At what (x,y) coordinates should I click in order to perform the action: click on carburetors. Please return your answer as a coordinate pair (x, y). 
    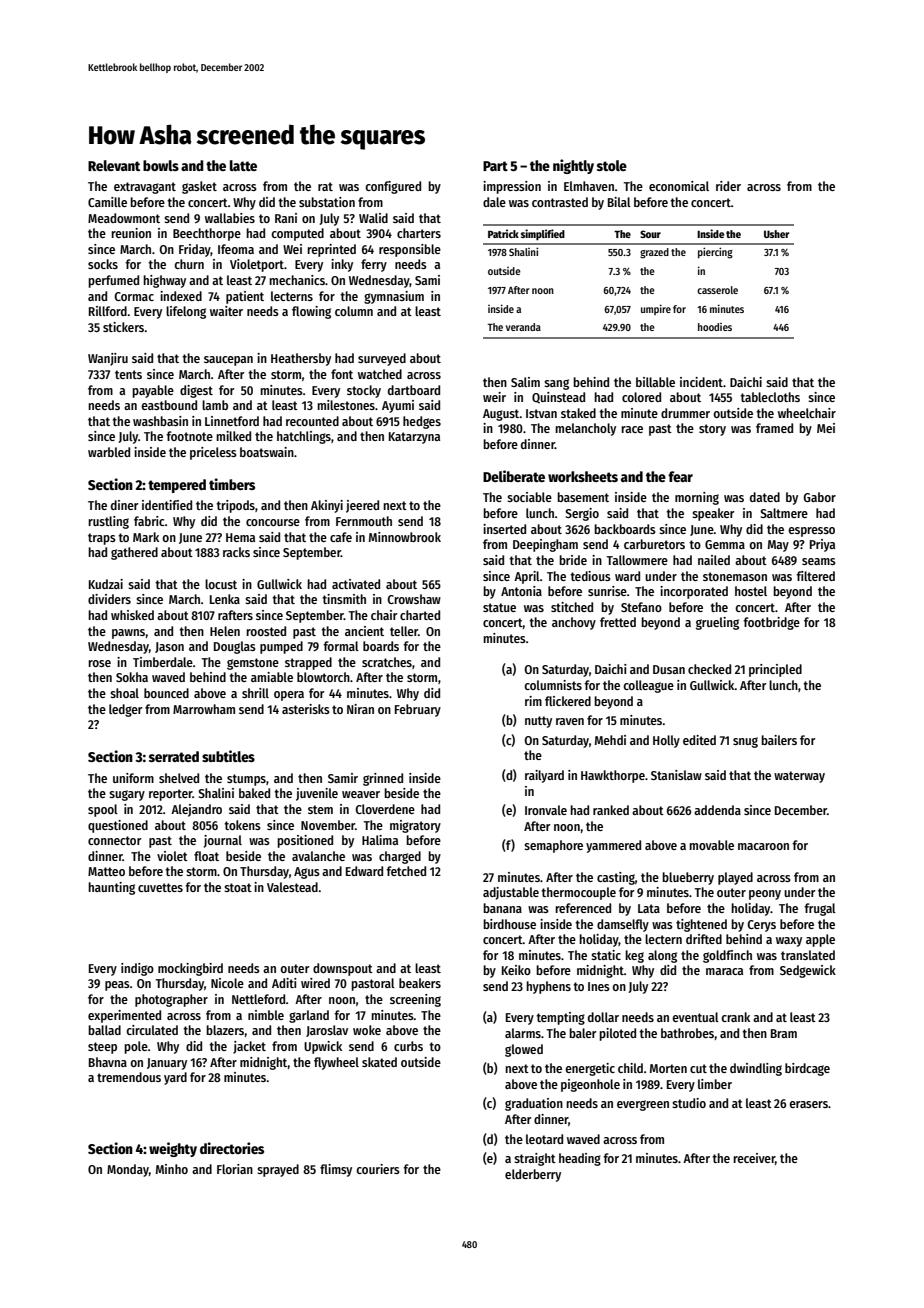
    Looking at the image, I should click on (654, 544).
